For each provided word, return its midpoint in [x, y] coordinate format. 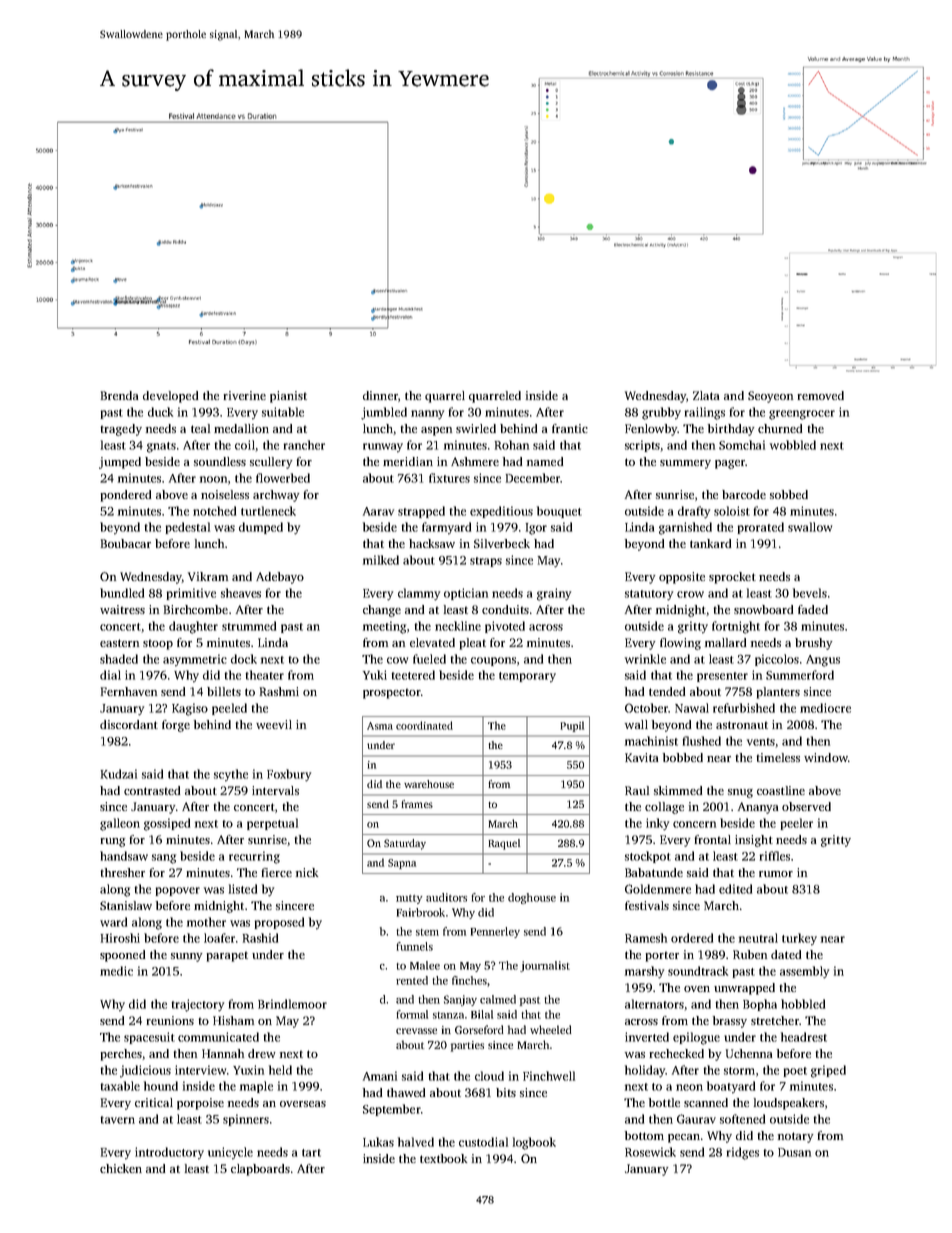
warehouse [429, 784]
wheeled [551, 1029]
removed [821, 395]
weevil [274, 724]
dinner [380, 395]
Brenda [119, 395]
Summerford [800, 675]
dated [786, 954]
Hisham [233, 1020]
